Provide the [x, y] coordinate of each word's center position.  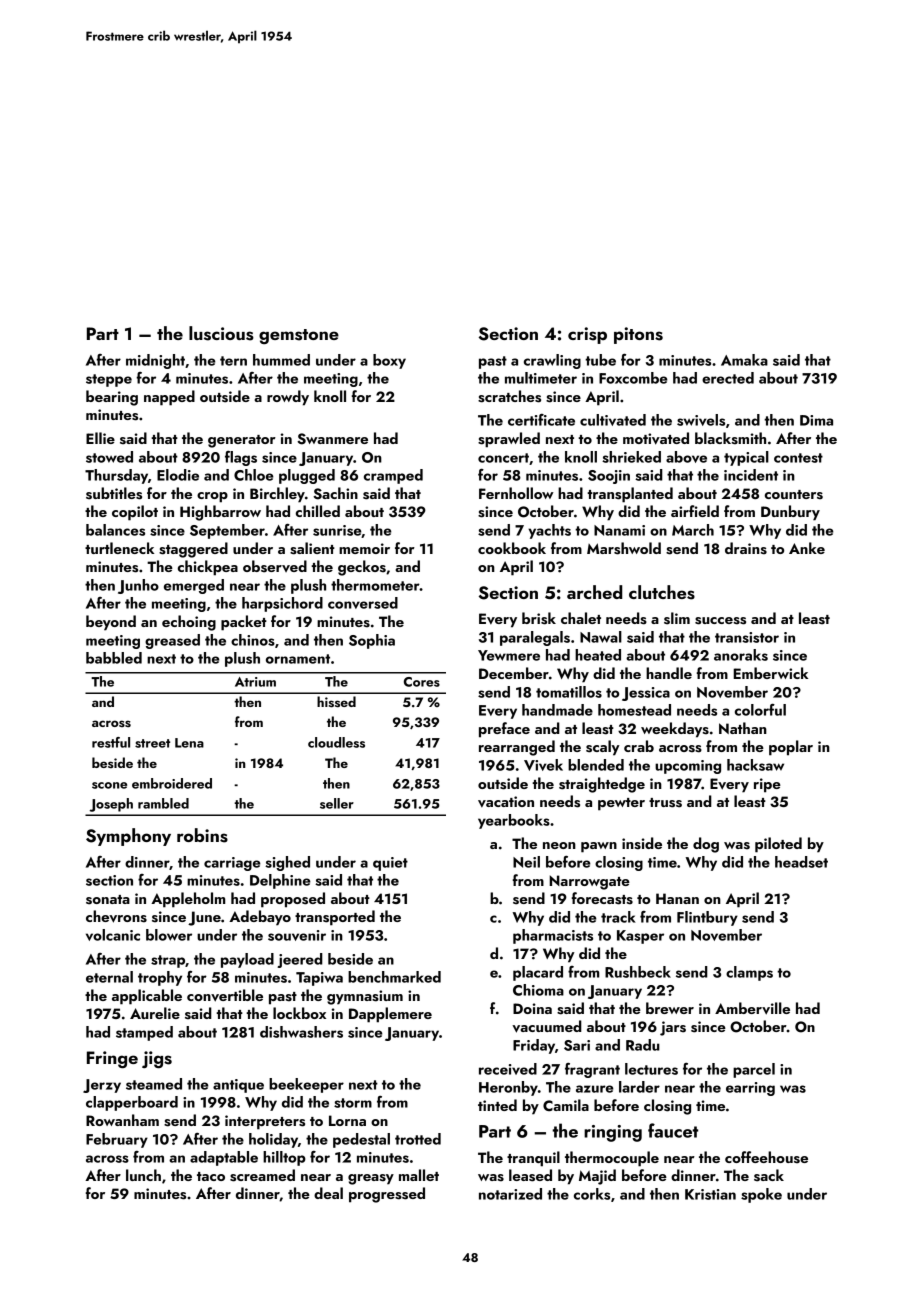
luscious [221, 333]
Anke [807, 548]
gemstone [299, 336]
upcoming [688, 767]
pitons [638, 335]
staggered [193, 550]
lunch [143, 1175]
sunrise [337, 530]
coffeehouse [766, 1157]
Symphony [128, 837]
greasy [371, 1179]
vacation [506, 801]
